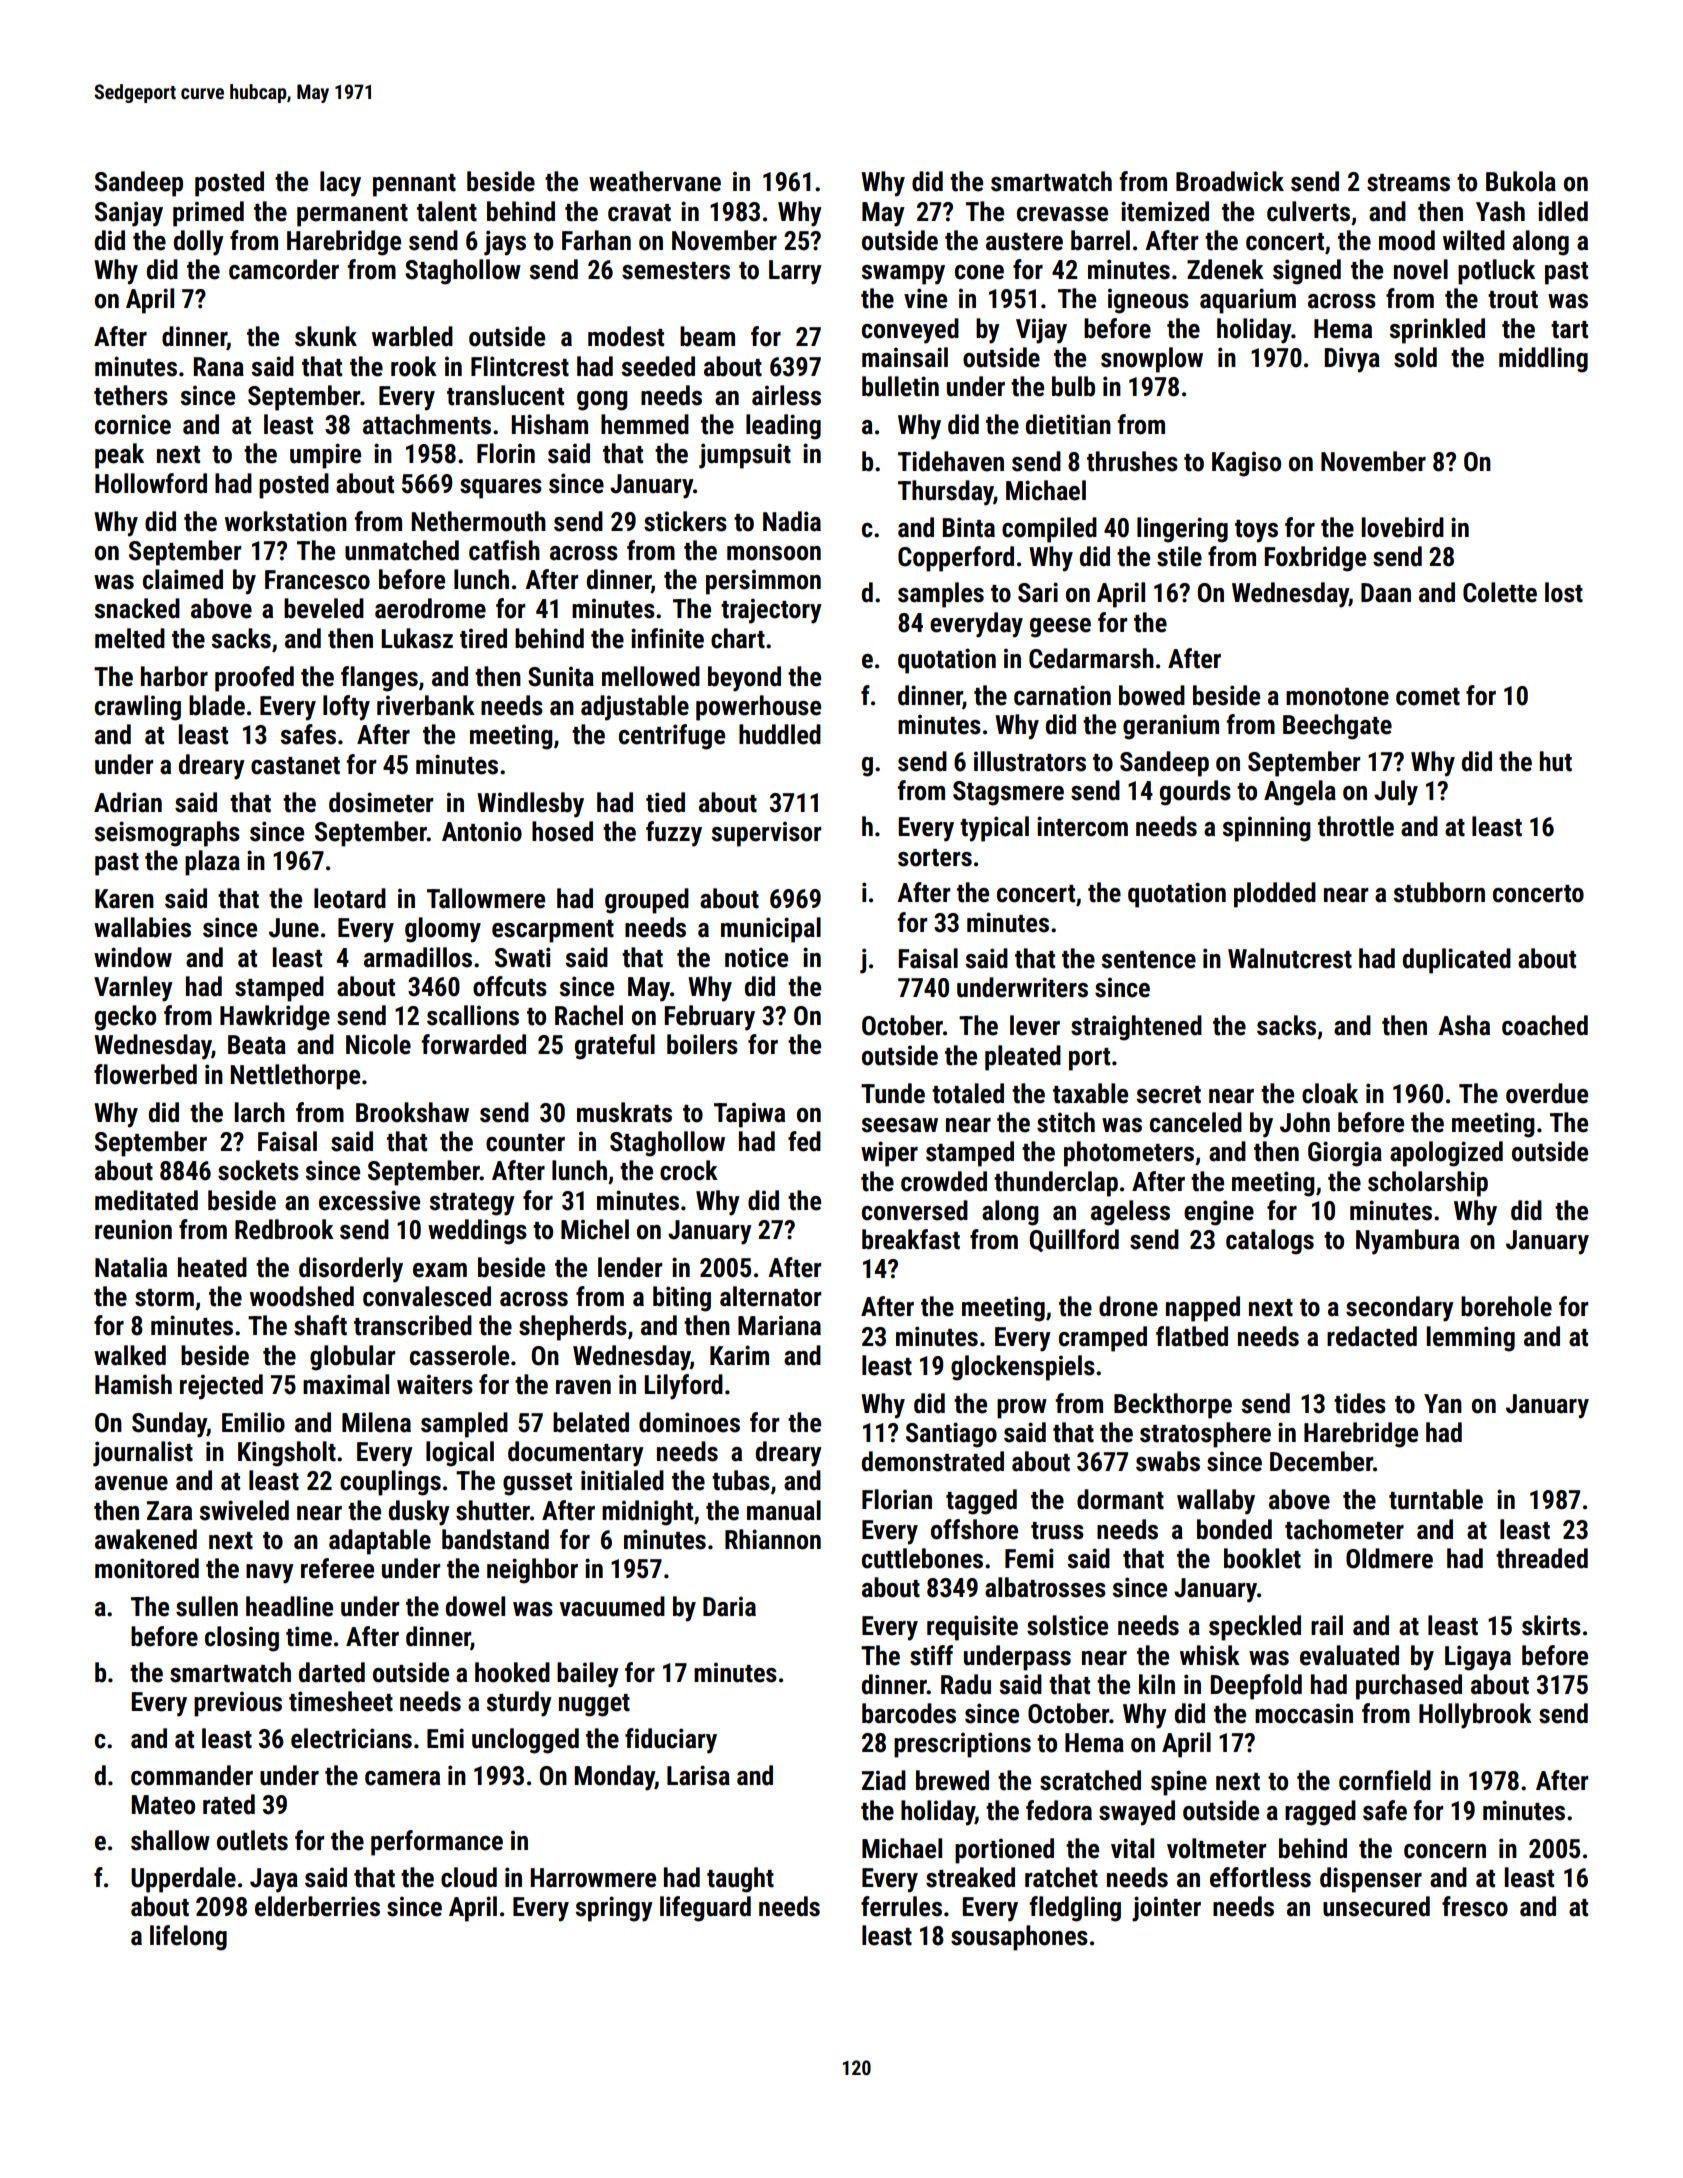  What do you see at coordinates (773, 1539) in the image?
I see `Rhiannon` at bounding box center [773, 1539].
